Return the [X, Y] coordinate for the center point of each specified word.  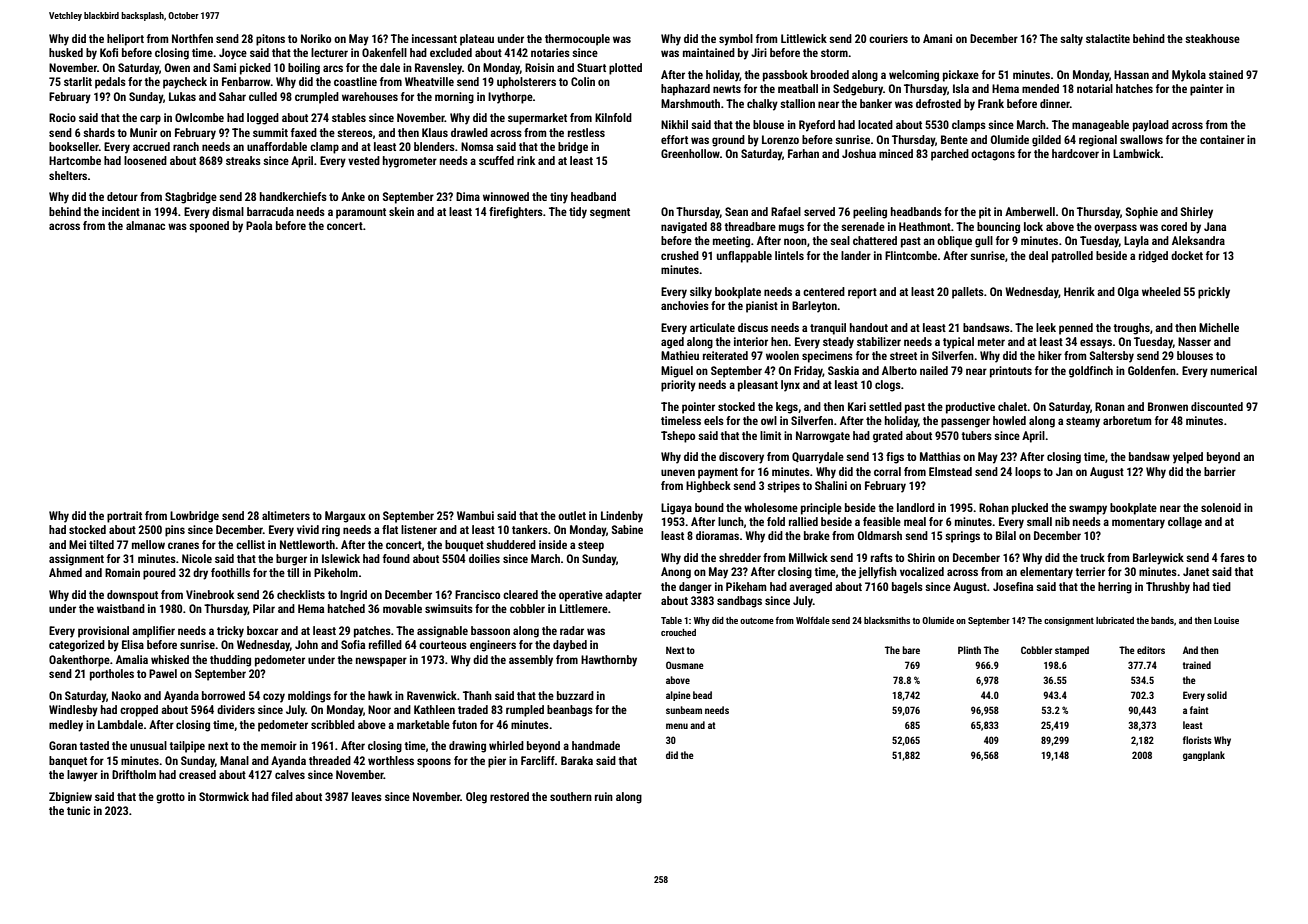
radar [572, 630]
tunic [78, 810]
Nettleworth [307, 544]
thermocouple [577, 40]
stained [1226, 74]
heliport [125, 40]
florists [1197, 740]
